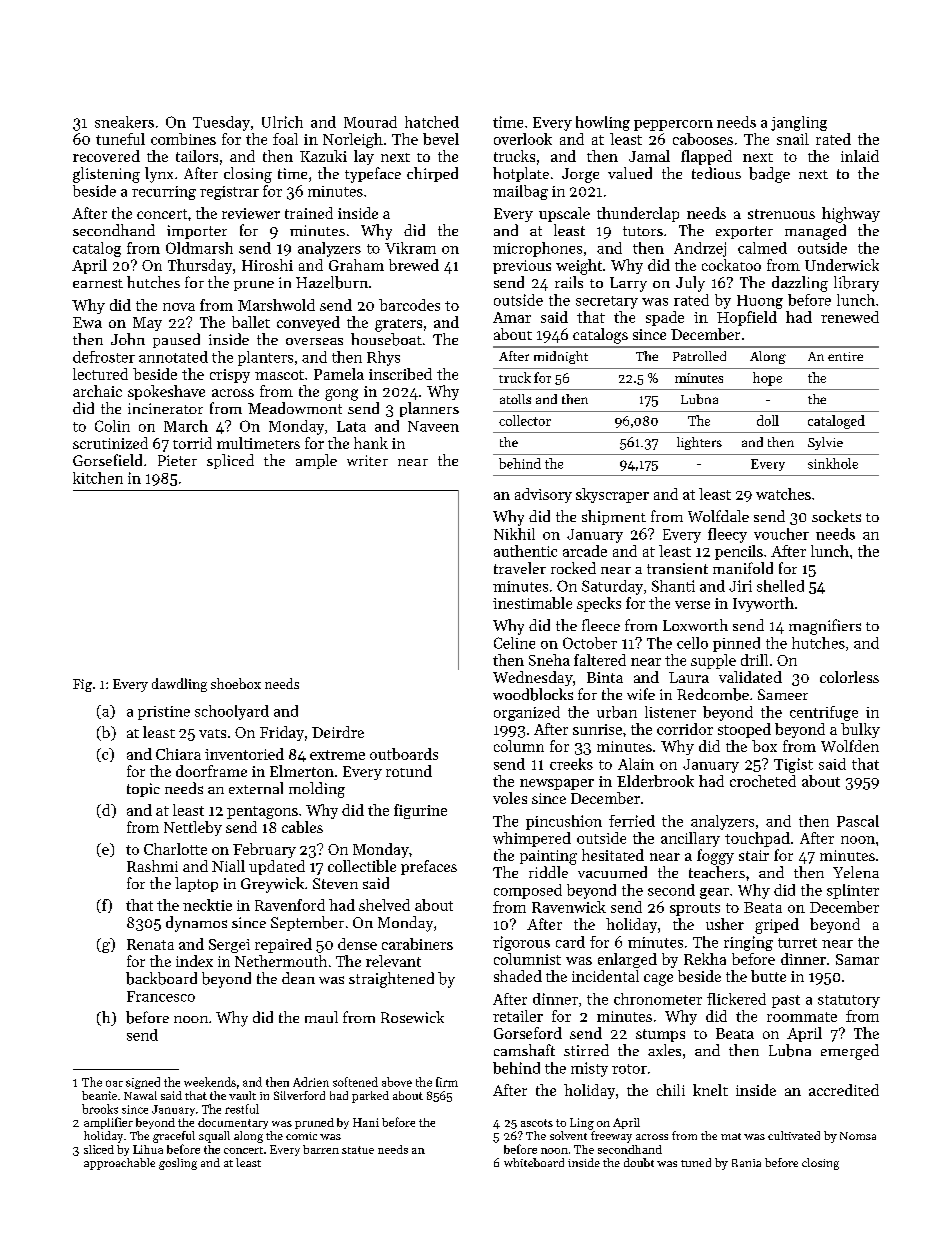  I want to click on approachable, so click(119, 1164).
